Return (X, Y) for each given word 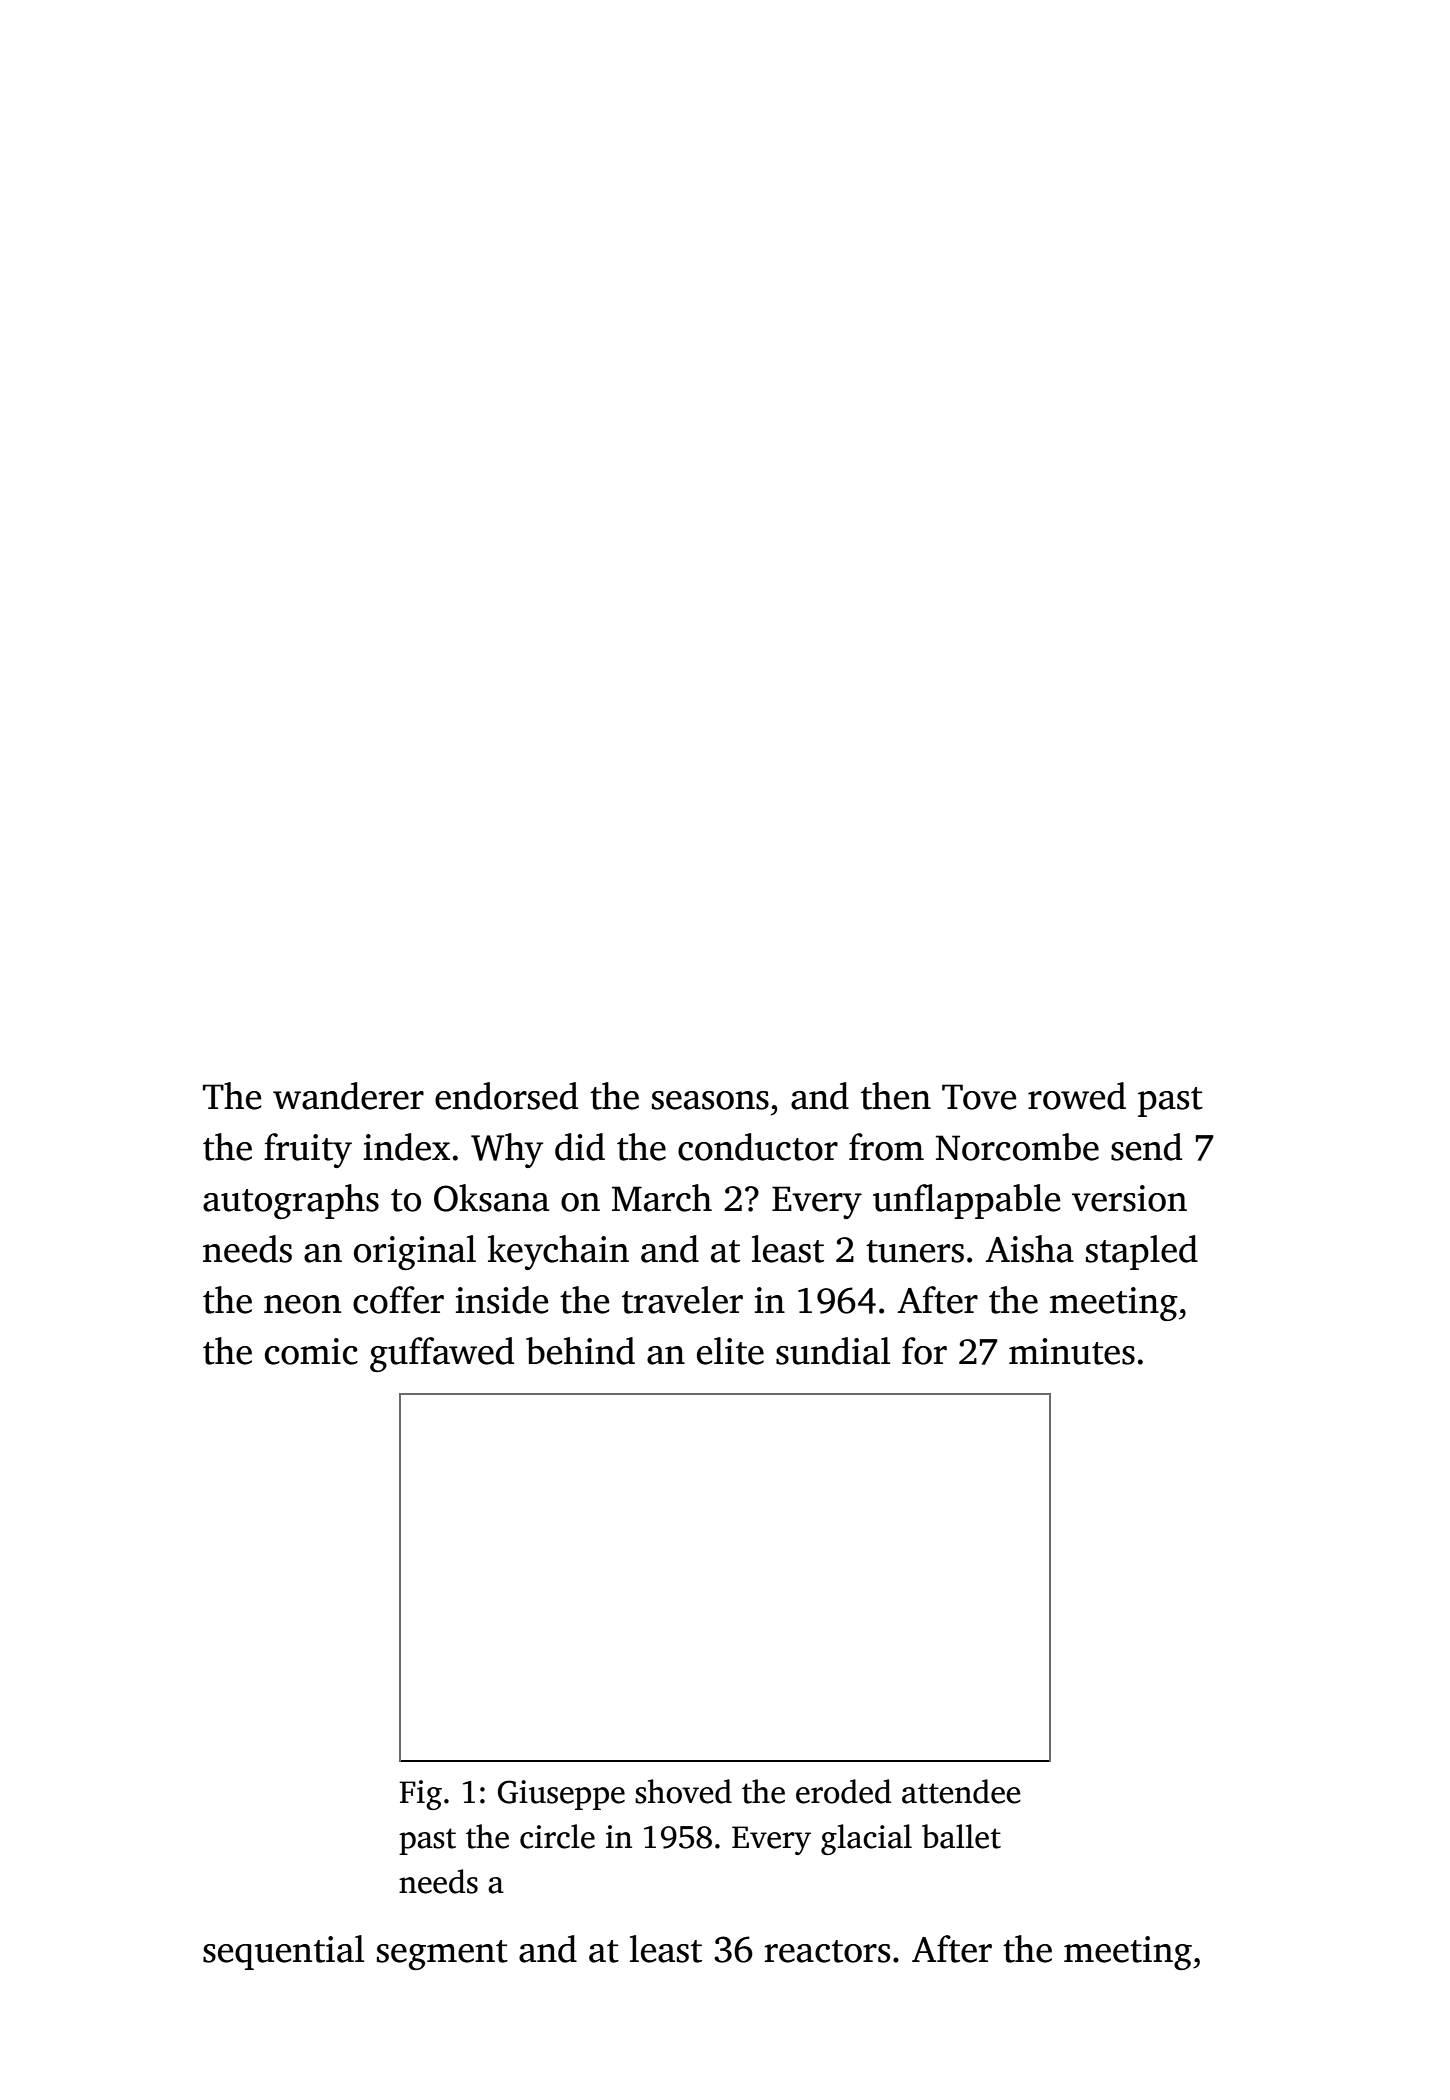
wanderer (348, 1096)
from (886, 1147)
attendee (961, 1791)
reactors (827, 1951)
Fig (420, 1795)
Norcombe (1017, 1147)
